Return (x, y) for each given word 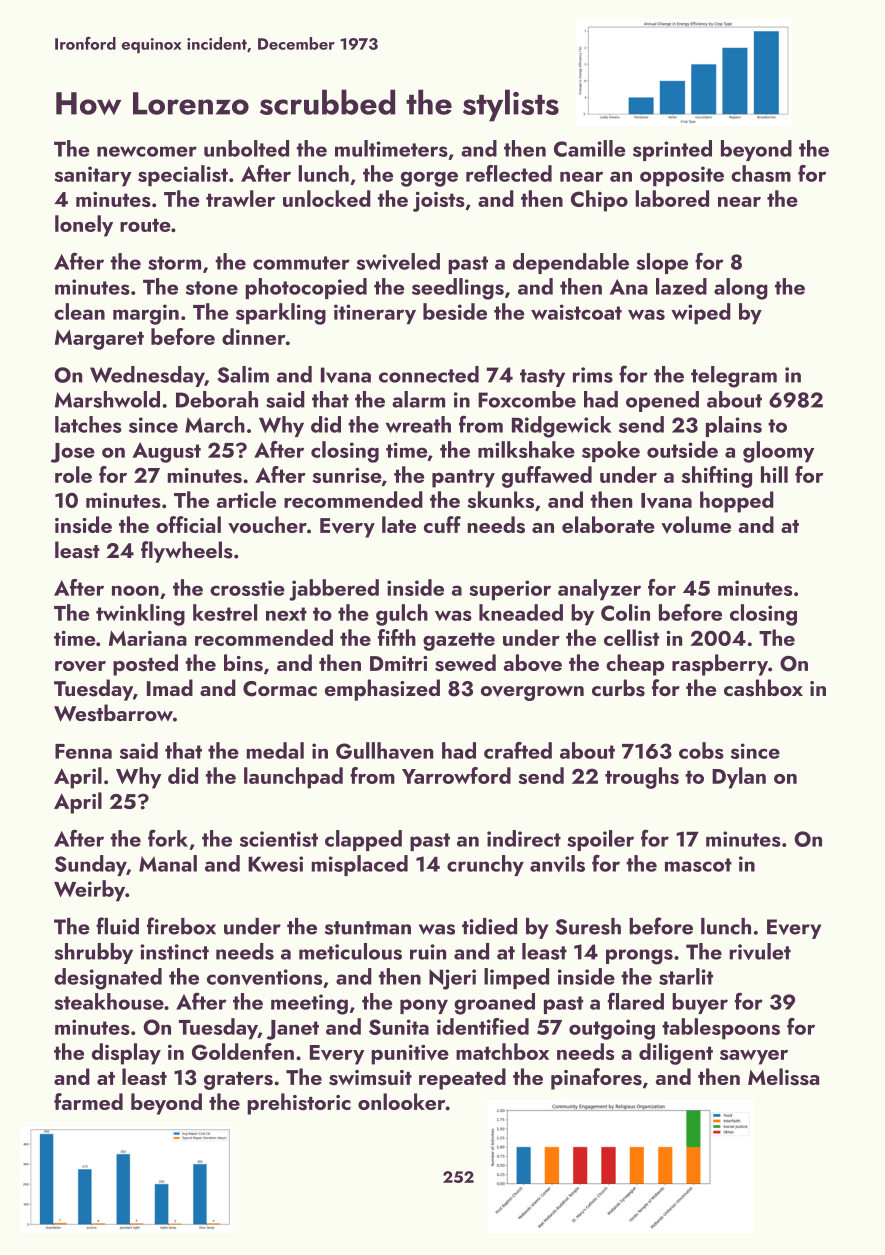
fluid (117, 926)
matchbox (502, 1051)
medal (275, 750)
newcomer (147, 151)
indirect (524, 838)
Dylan (739, 778)
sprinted (672, 150)
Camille (589, 148)
